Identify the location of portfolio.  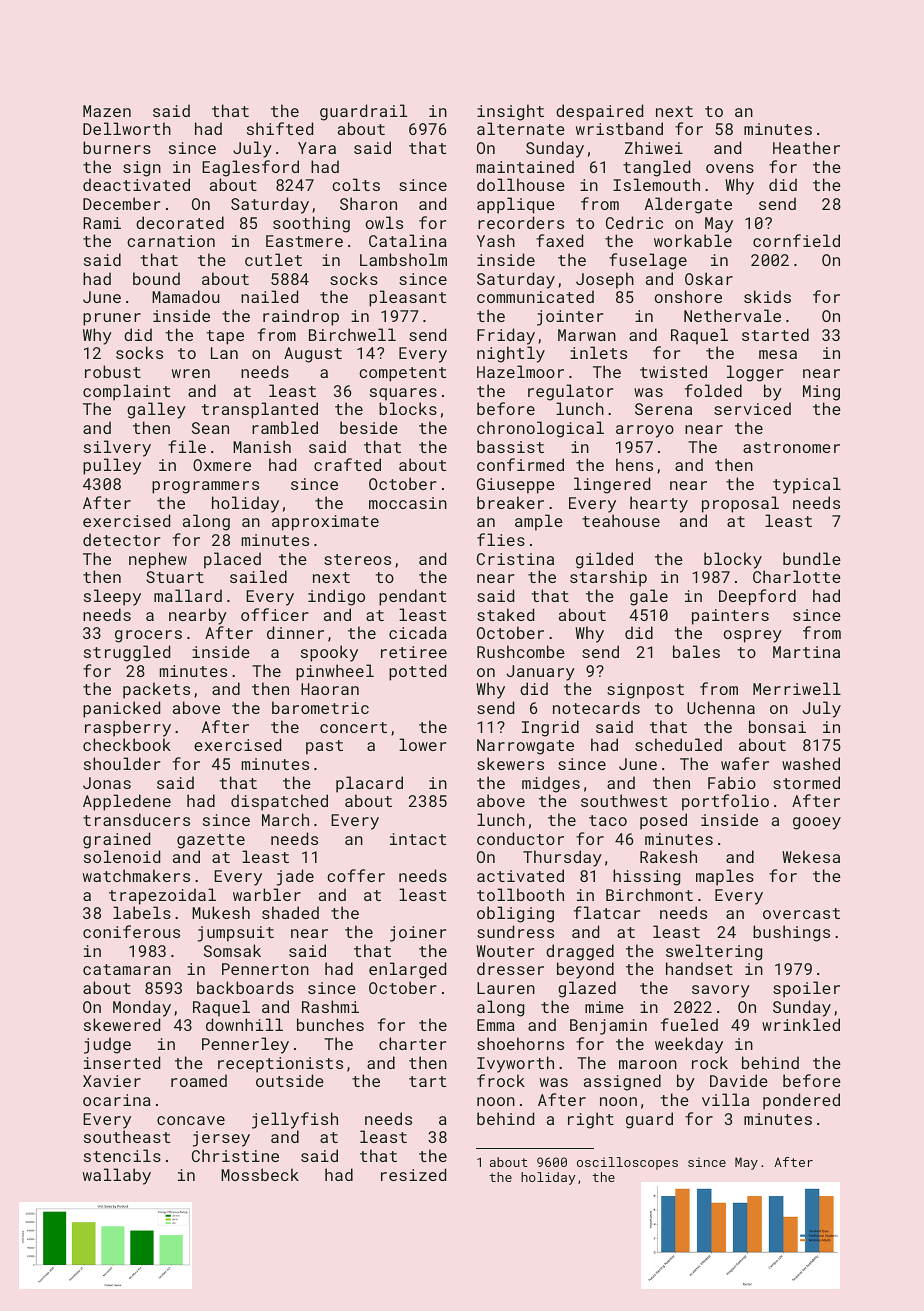
(725, 802).
